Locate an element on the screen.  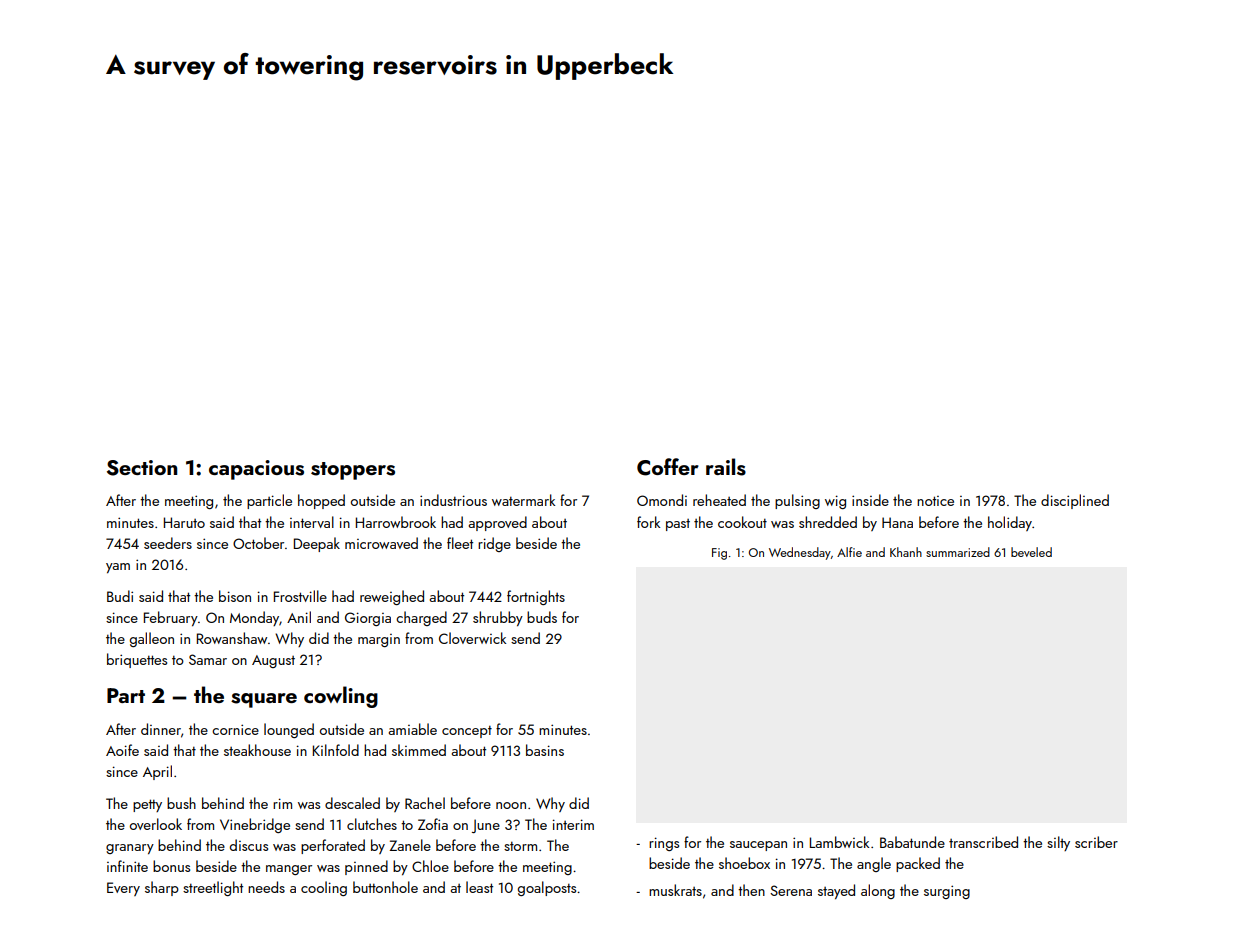
approved is located at coordinates (498, 523).
